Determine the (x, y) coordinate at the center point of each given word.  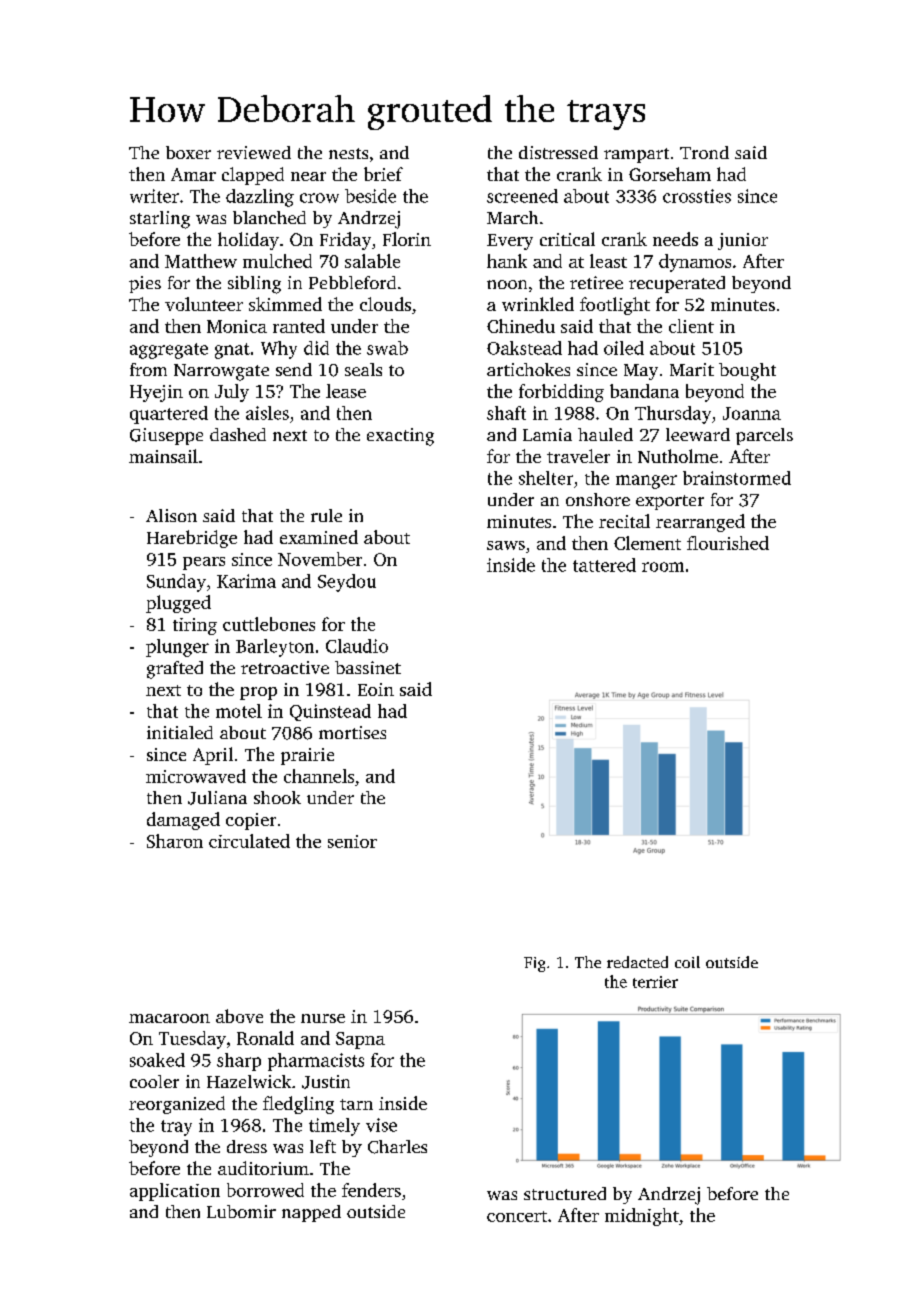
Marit (692, 369)
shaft (506, 413)
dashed (238, 434)
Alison (171, 515)
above (239, 1016)
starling (160, 220)
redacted (637, 962)
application (175, 1192)
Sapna (360, 1040)
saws (506, 545)
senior (352, 841)
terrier (655, 982)
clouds (385, 304)
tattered (604, 565)
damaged (183, 821)
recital (624, 521)
